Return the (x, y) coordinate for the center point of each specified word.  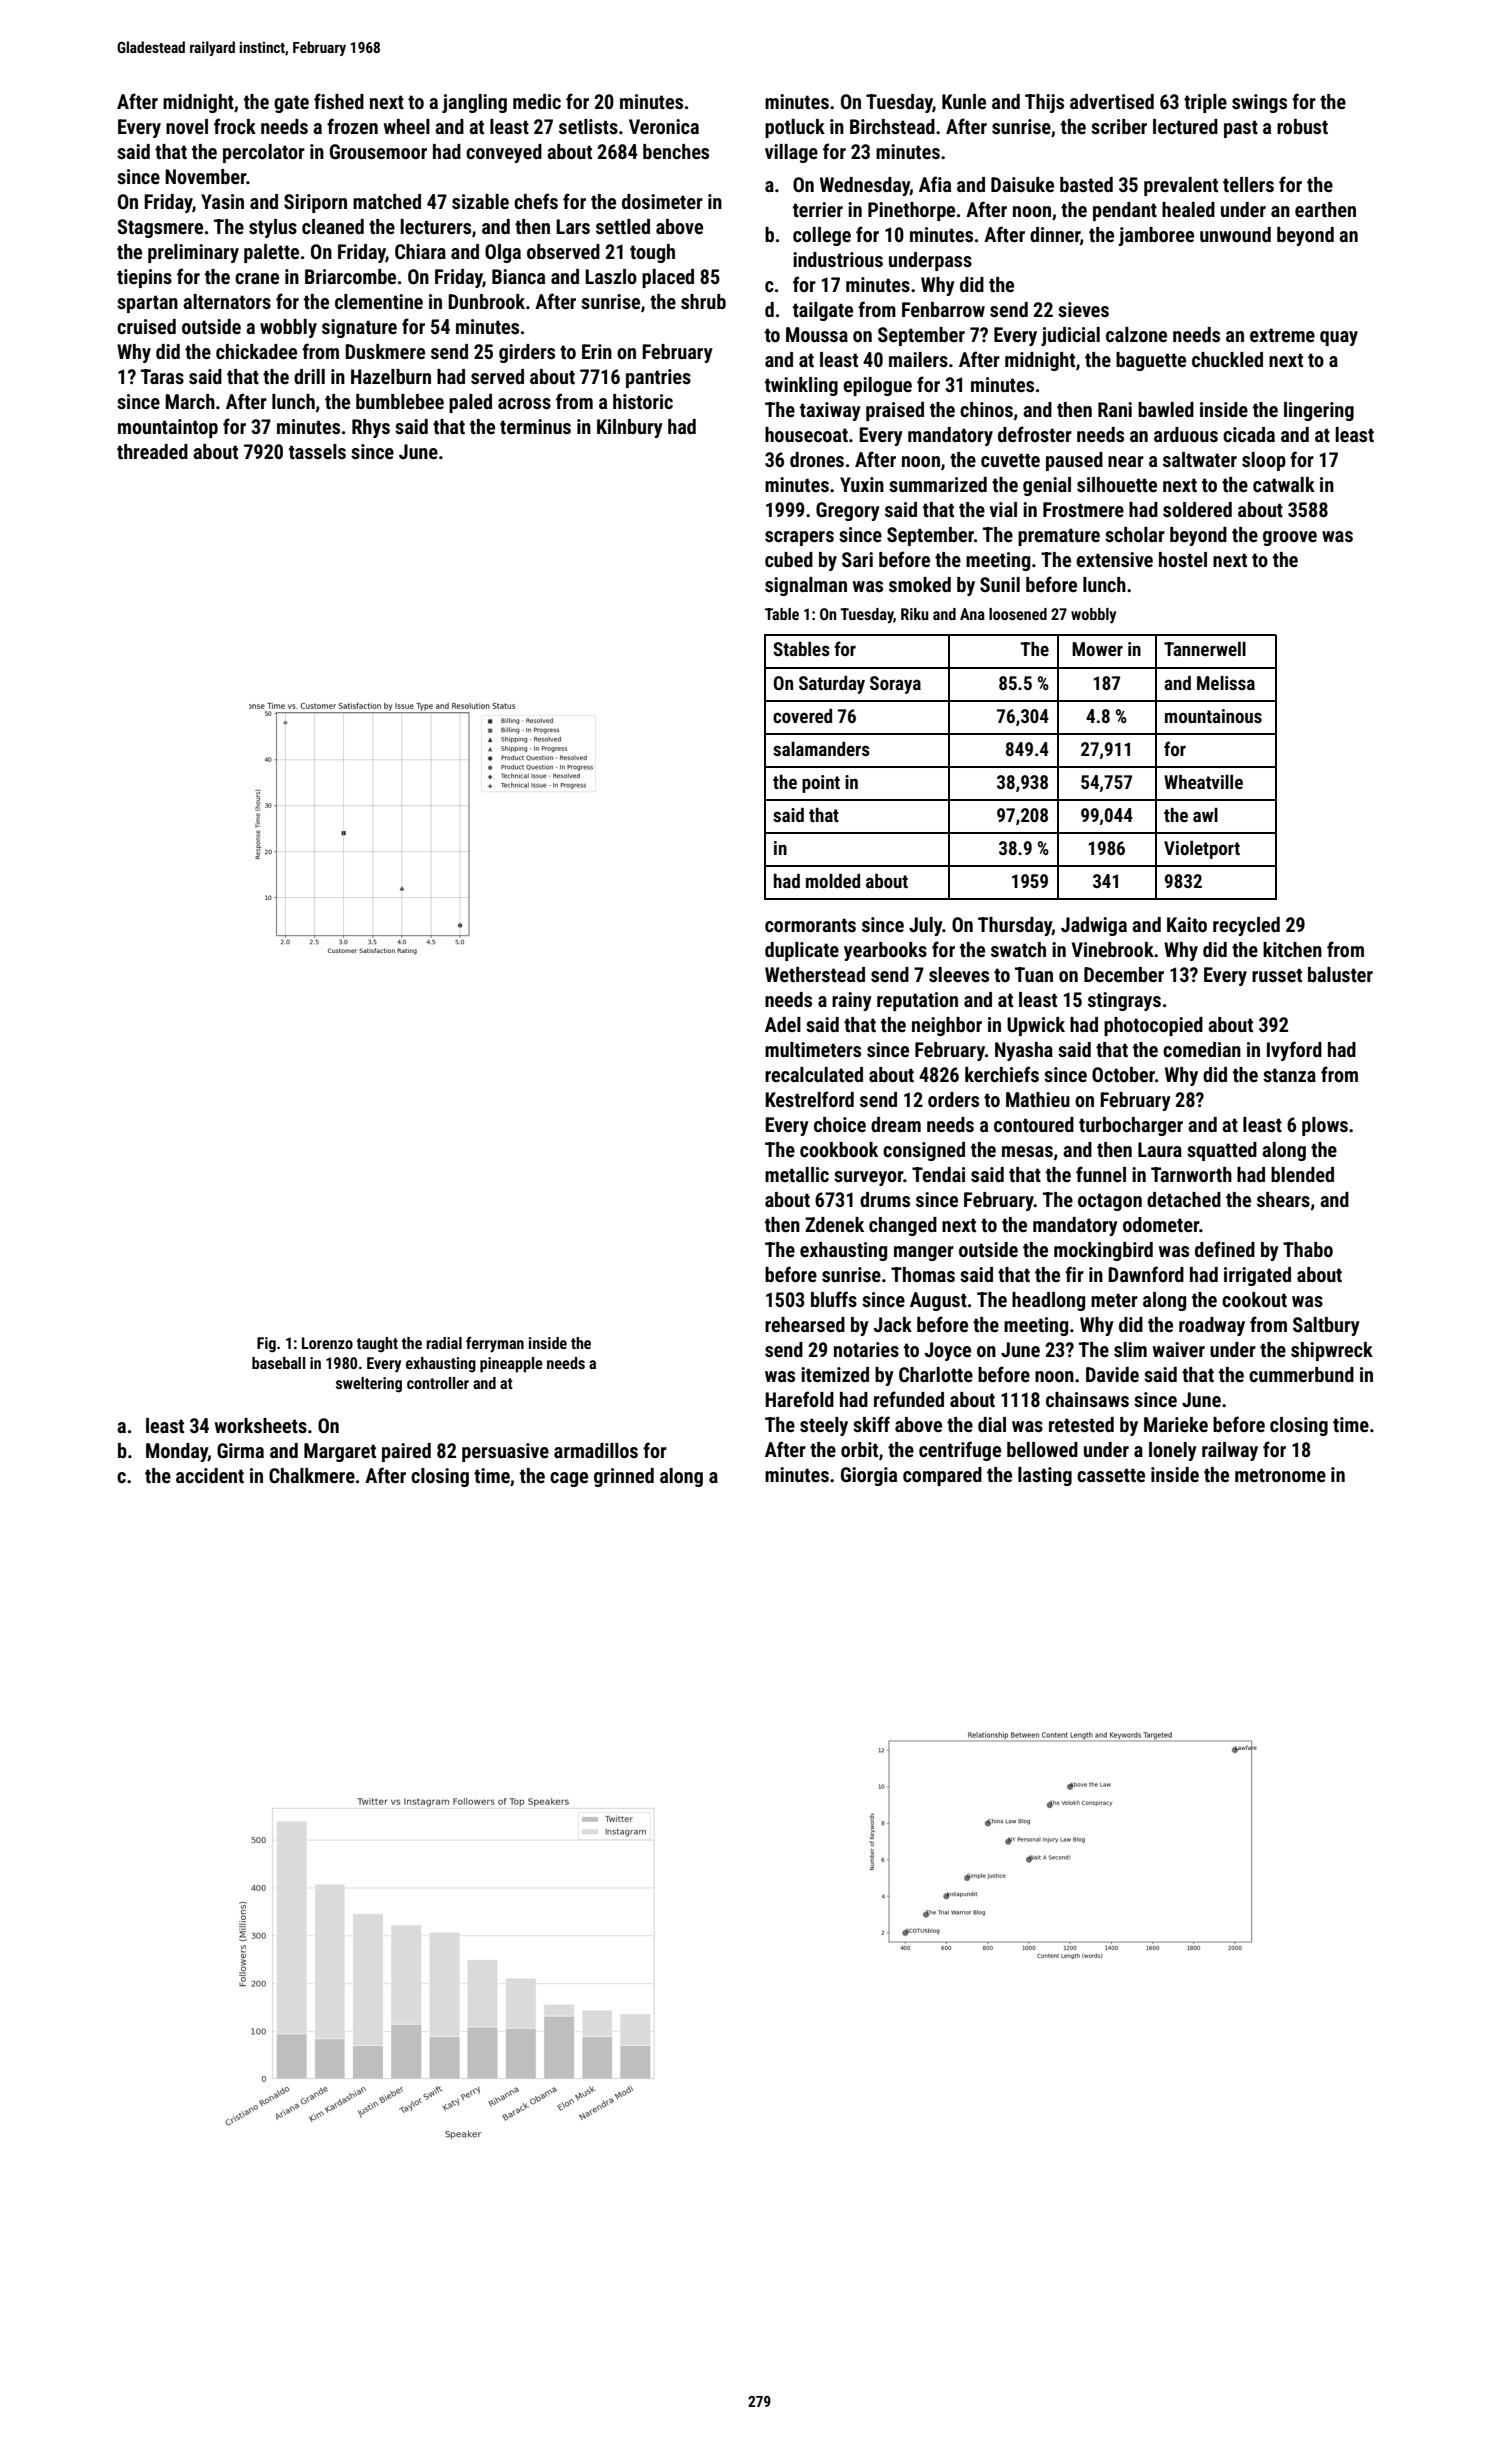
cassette (1111, 1475)
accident (210, 1475)
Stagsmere (160, 228)
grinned (624, 1477)
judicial (1070, 336)
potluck (795, 128)
